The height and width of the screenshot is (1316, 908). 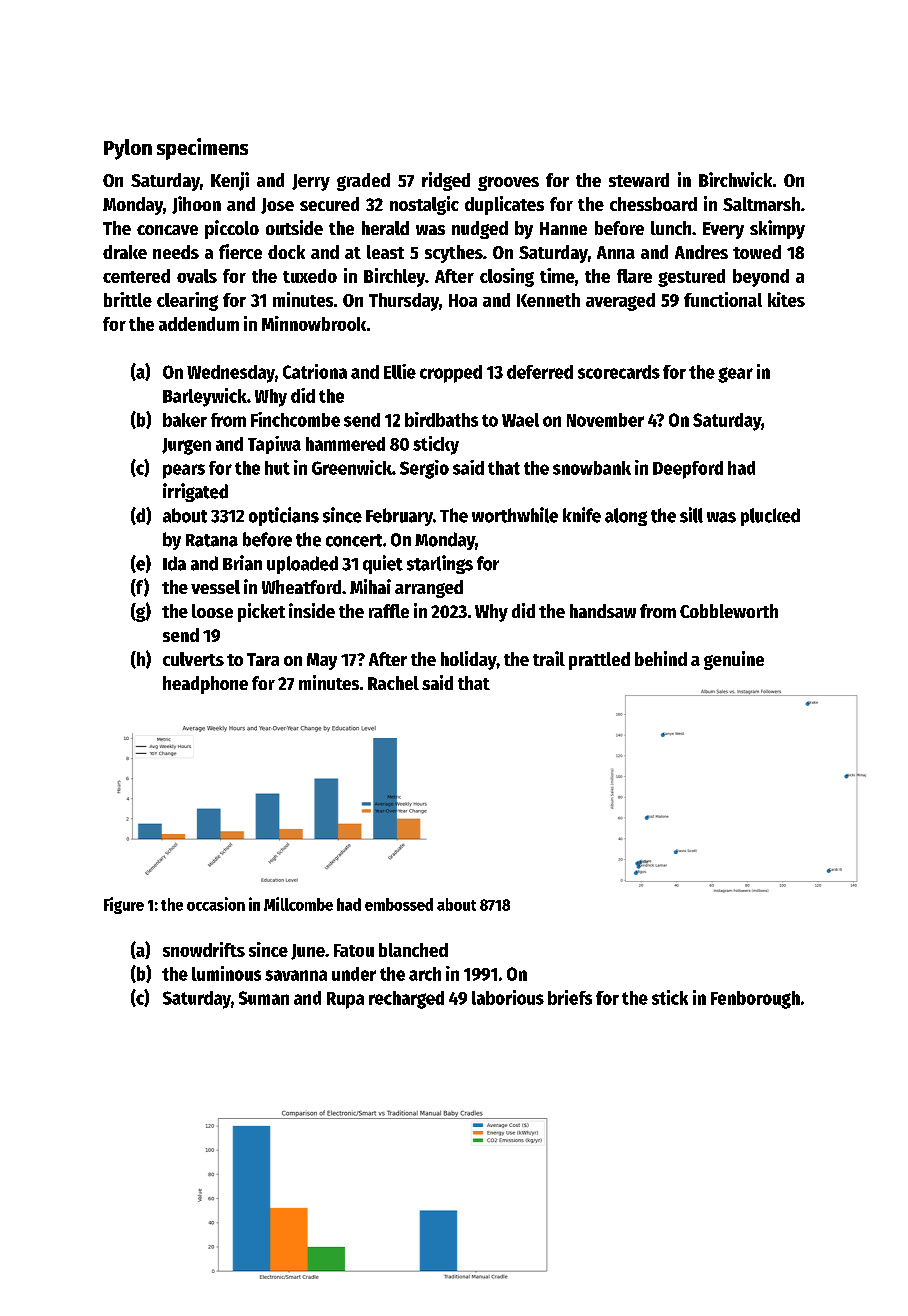 I want to click on Pylon, so click(x=128, y=149).
